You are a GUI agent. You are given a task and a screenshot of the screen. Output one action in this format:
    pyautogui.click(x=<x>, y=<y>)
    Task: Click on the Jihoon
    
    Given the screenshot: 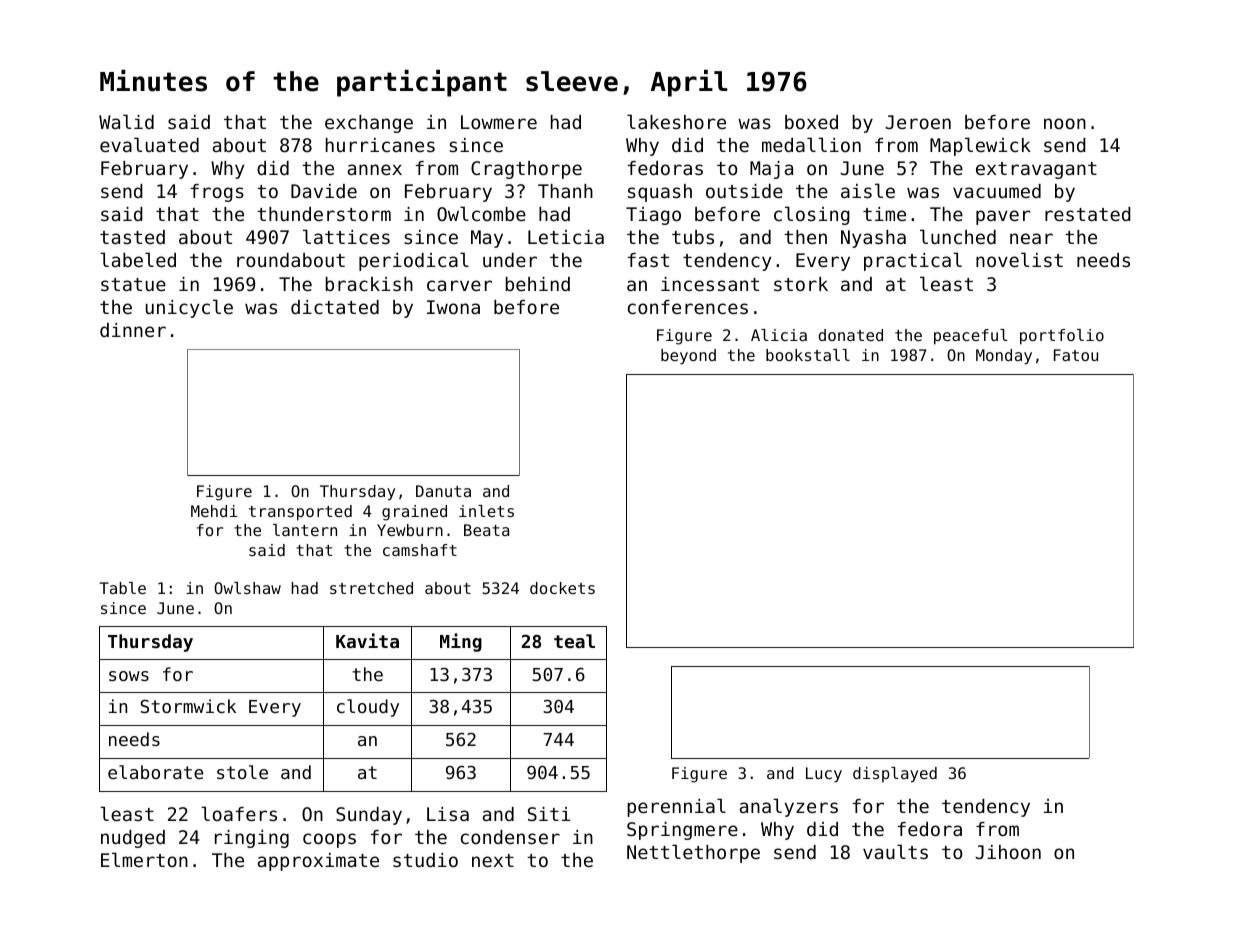 What is the action you would take?
    pyautogui.click(x=1008, y=852)
